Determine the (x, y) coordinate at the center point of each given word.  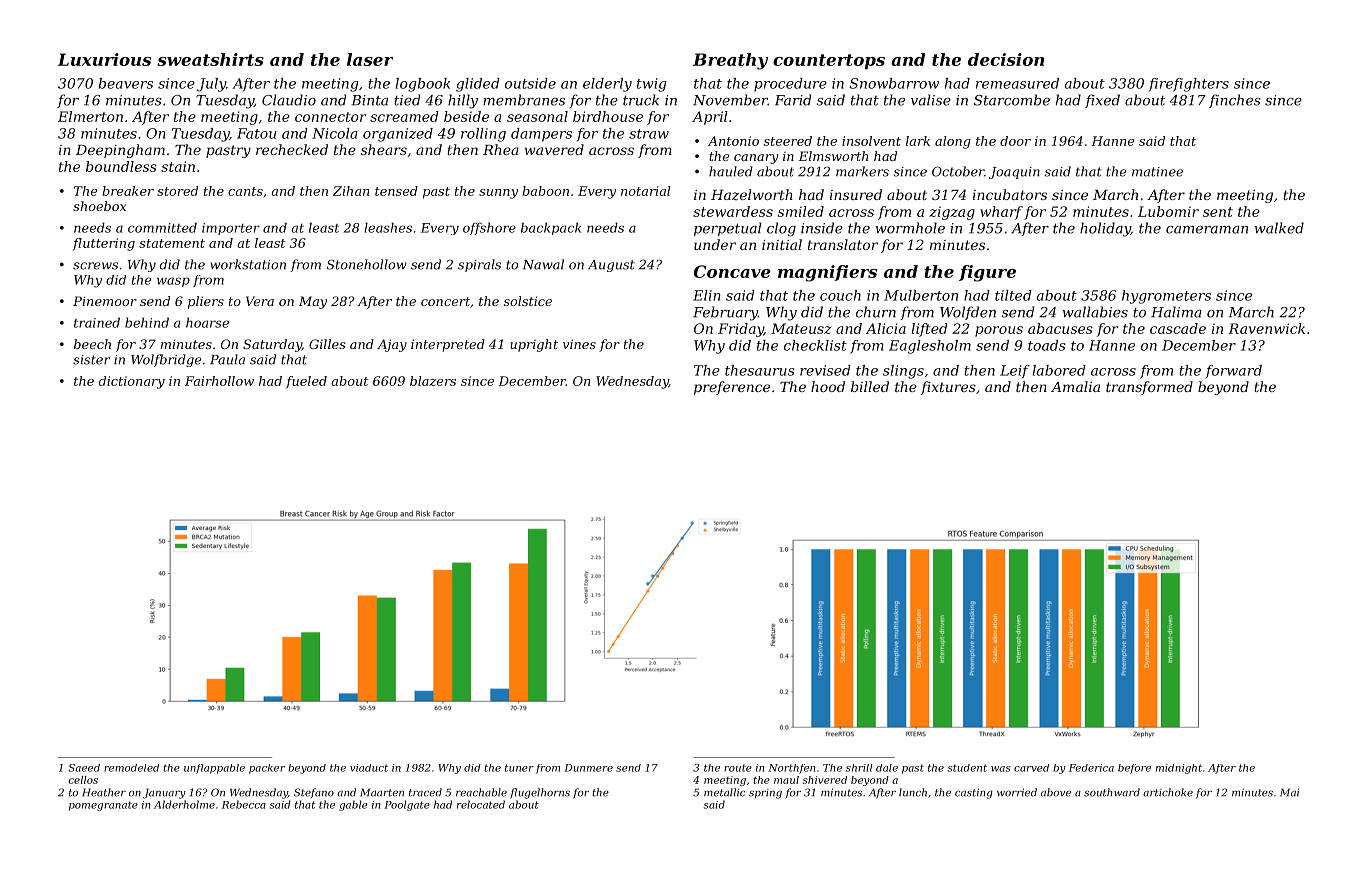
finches (1235, 101)
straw (649, 134)
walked (1279, 228)
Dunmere (588, 768)
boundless (121, 166)
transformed (1149, 388)
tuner (519, 768)
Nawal (543, 264)
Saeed (84, 768)
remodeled (131, 768)
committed (162, 227)
